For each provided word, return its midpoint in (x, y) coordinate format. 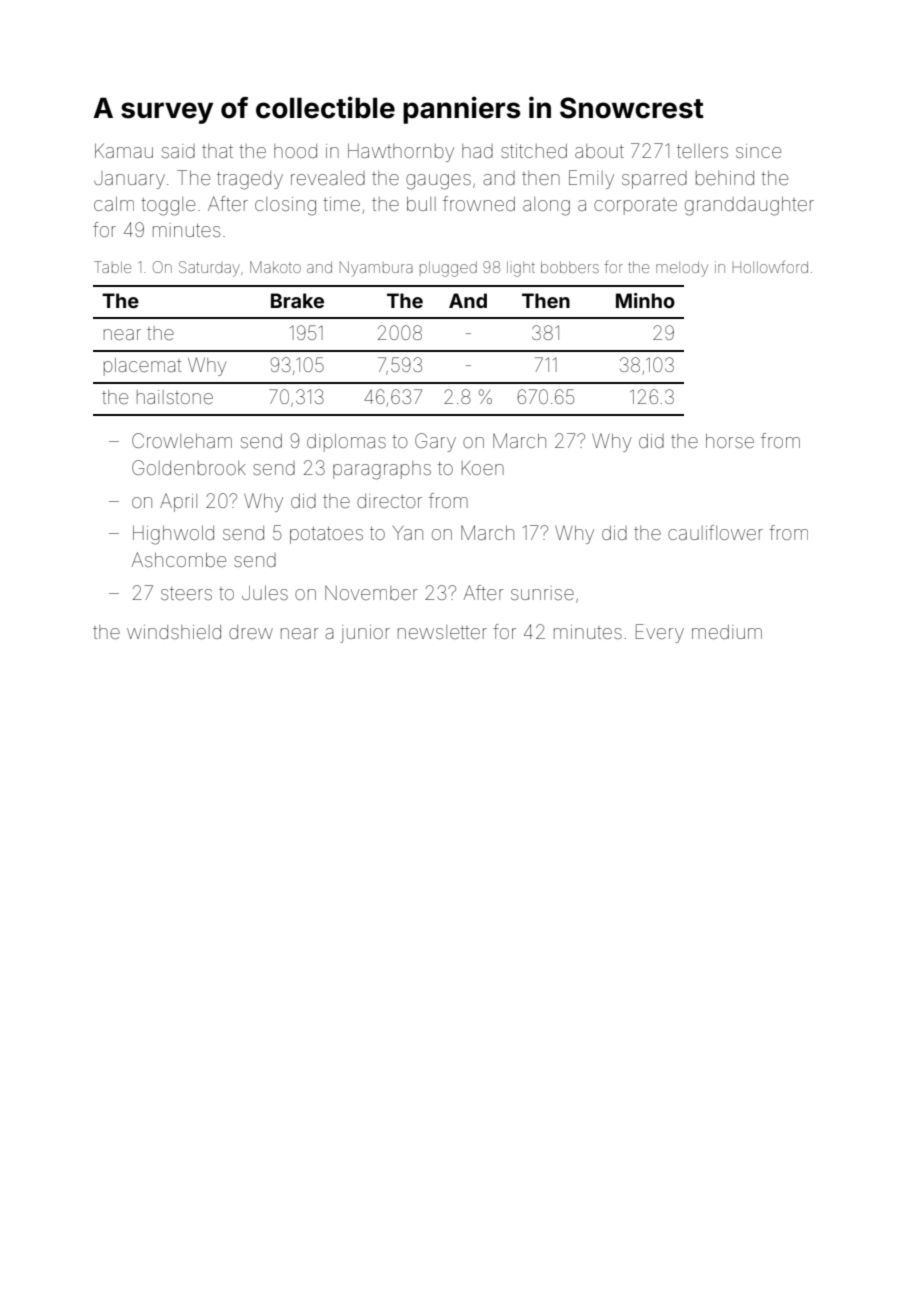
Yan (408, 533)
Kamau (124, 151)
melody (682, 269)
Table (112, 267)
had (477, 151)
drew (251, 632)
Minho (645, 300)
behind (725, 178)
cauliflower (715, 532)
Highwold (173, 535)
